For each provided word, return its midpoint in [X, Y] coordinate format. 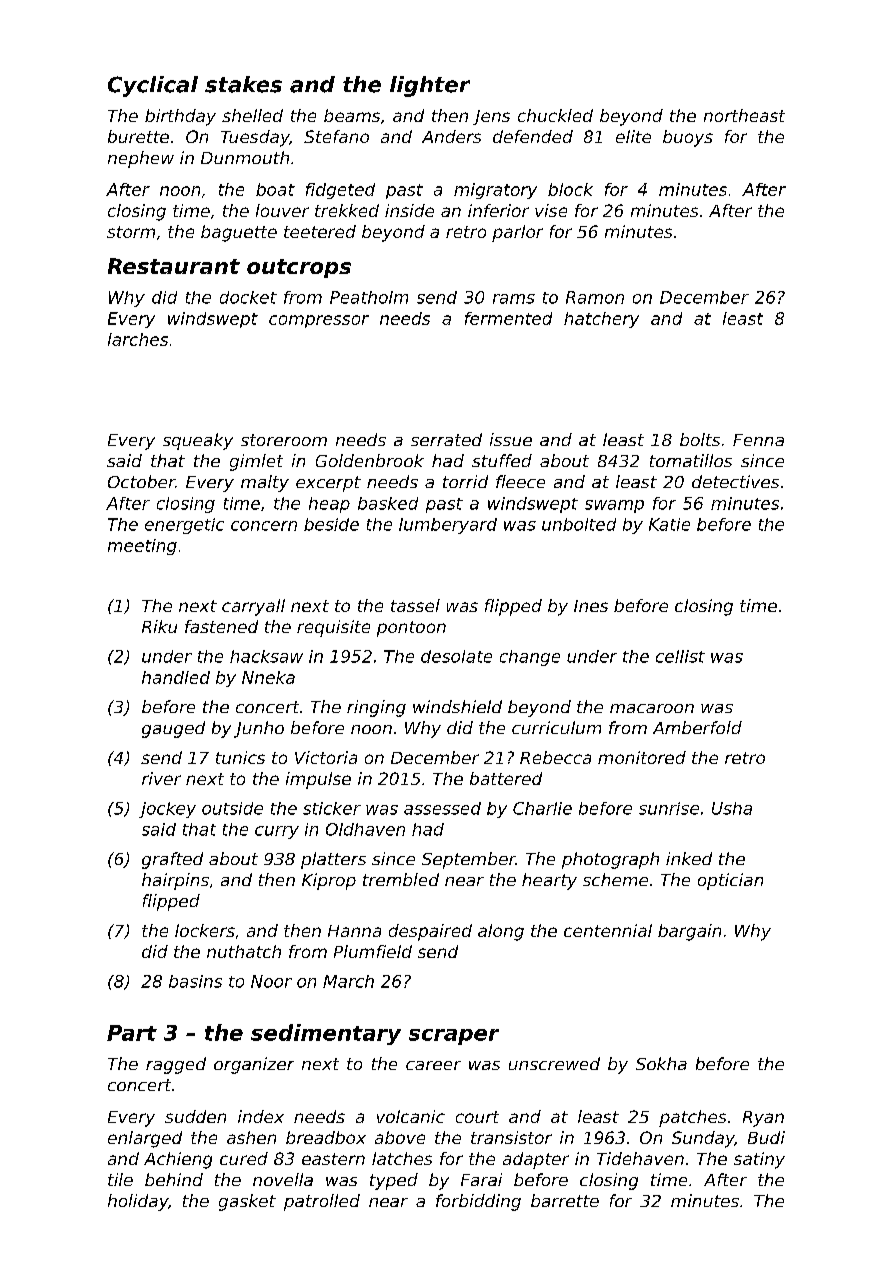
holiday [138, 1202]
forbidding [478, 1202]
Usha [732, 808]
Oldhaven [365, 829]
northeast [744, 115]
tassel [415, 605]
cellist [680, 656]
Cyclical [153, 86]
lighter [430, 86]
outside [232, 808]
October [141, 481]
